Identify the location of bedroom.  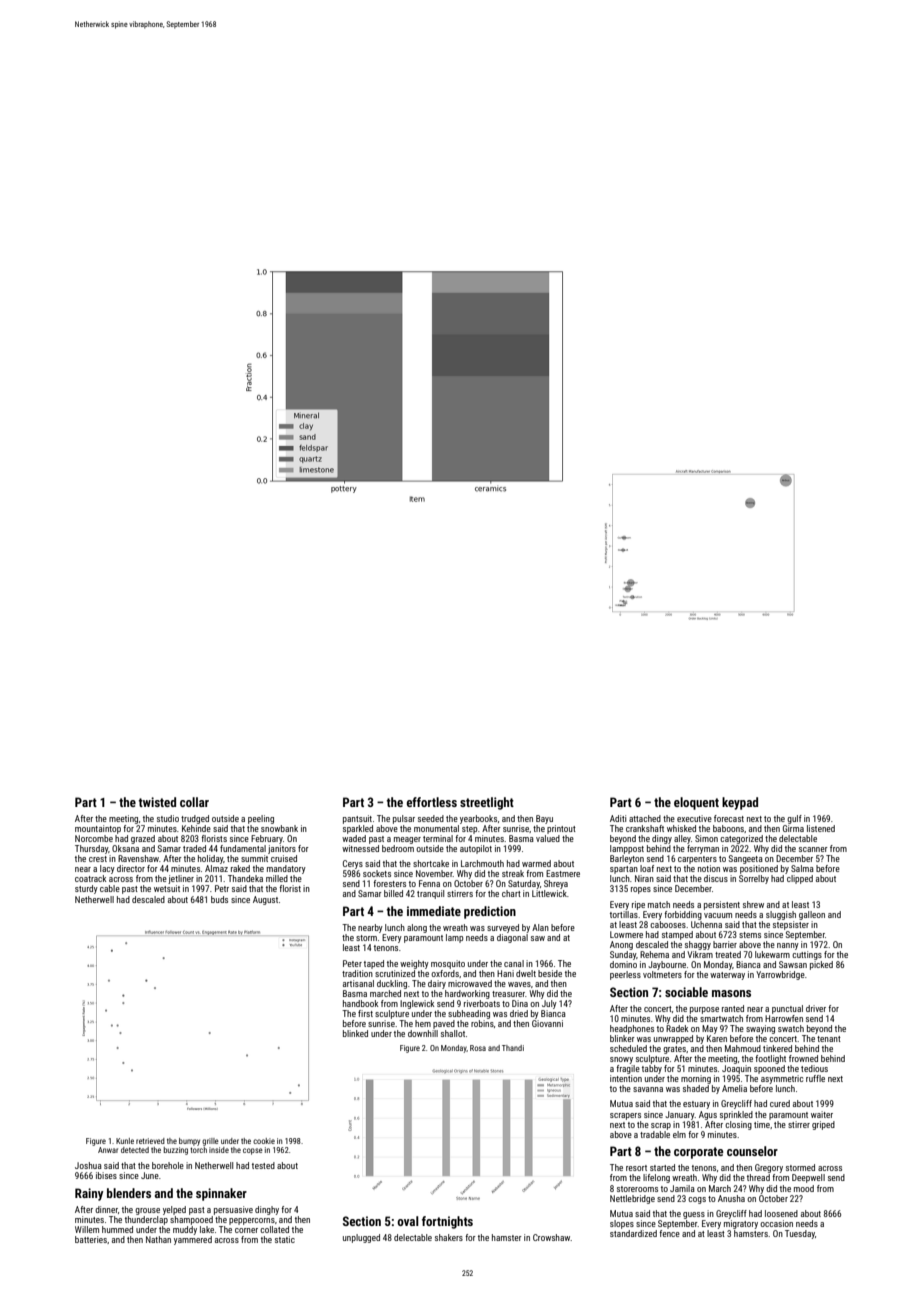
(398, 848).
